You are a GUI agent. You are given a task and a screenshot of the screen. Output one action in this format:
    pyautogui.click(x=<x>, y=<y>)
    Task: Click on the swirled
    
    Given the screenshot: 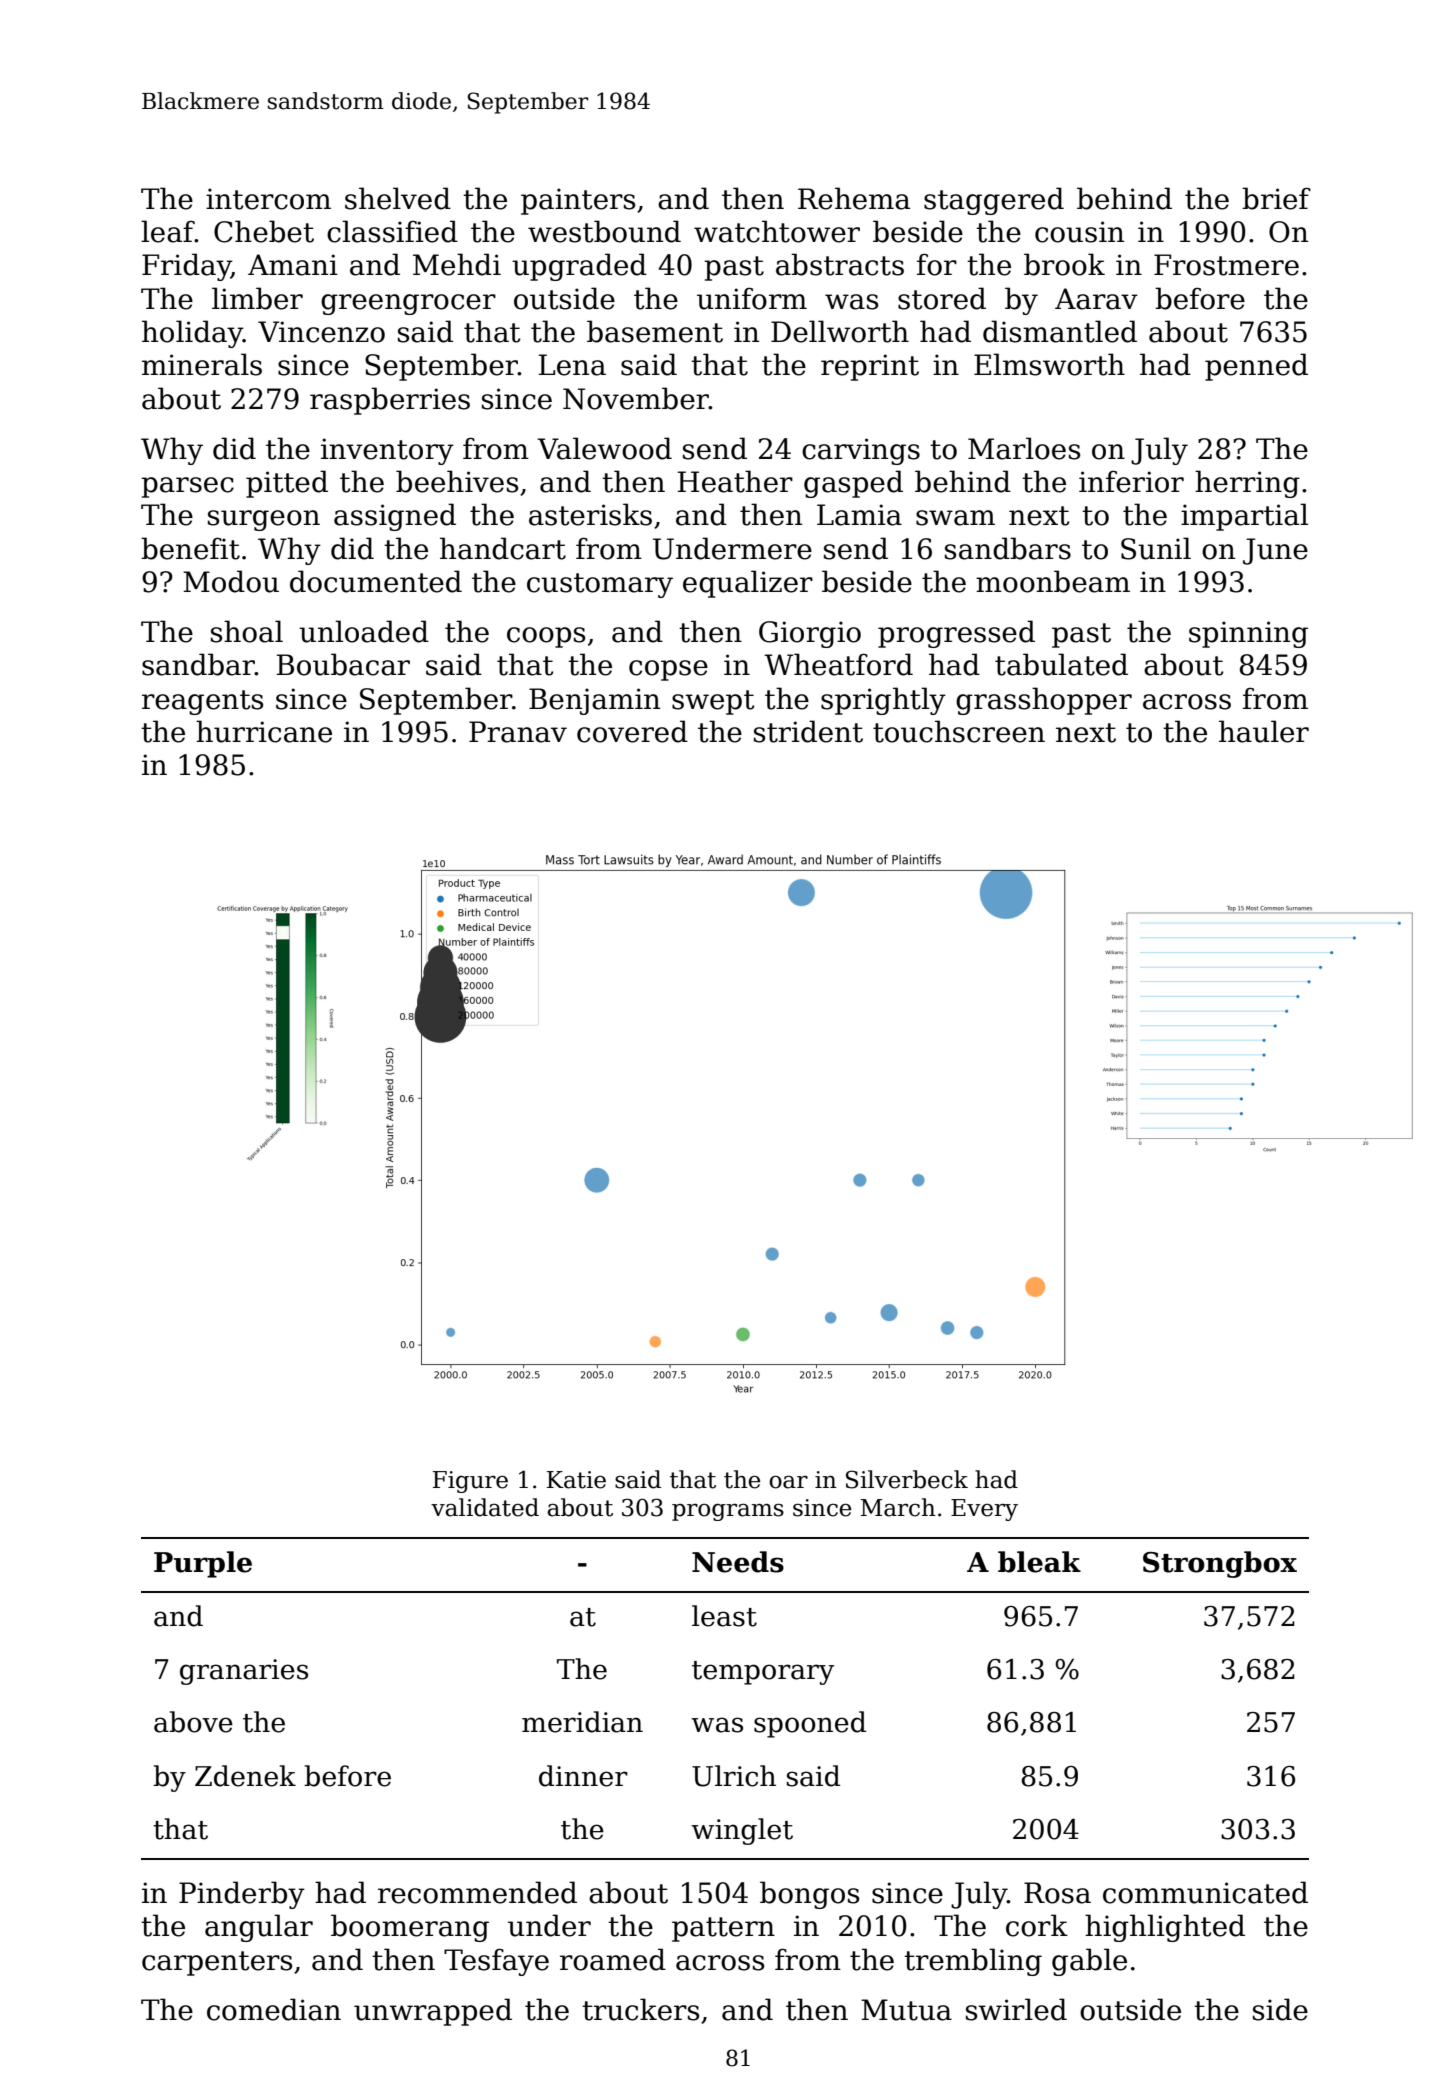 What is the action you would take?
    pyautogui.click(x=1016, y=2009)
